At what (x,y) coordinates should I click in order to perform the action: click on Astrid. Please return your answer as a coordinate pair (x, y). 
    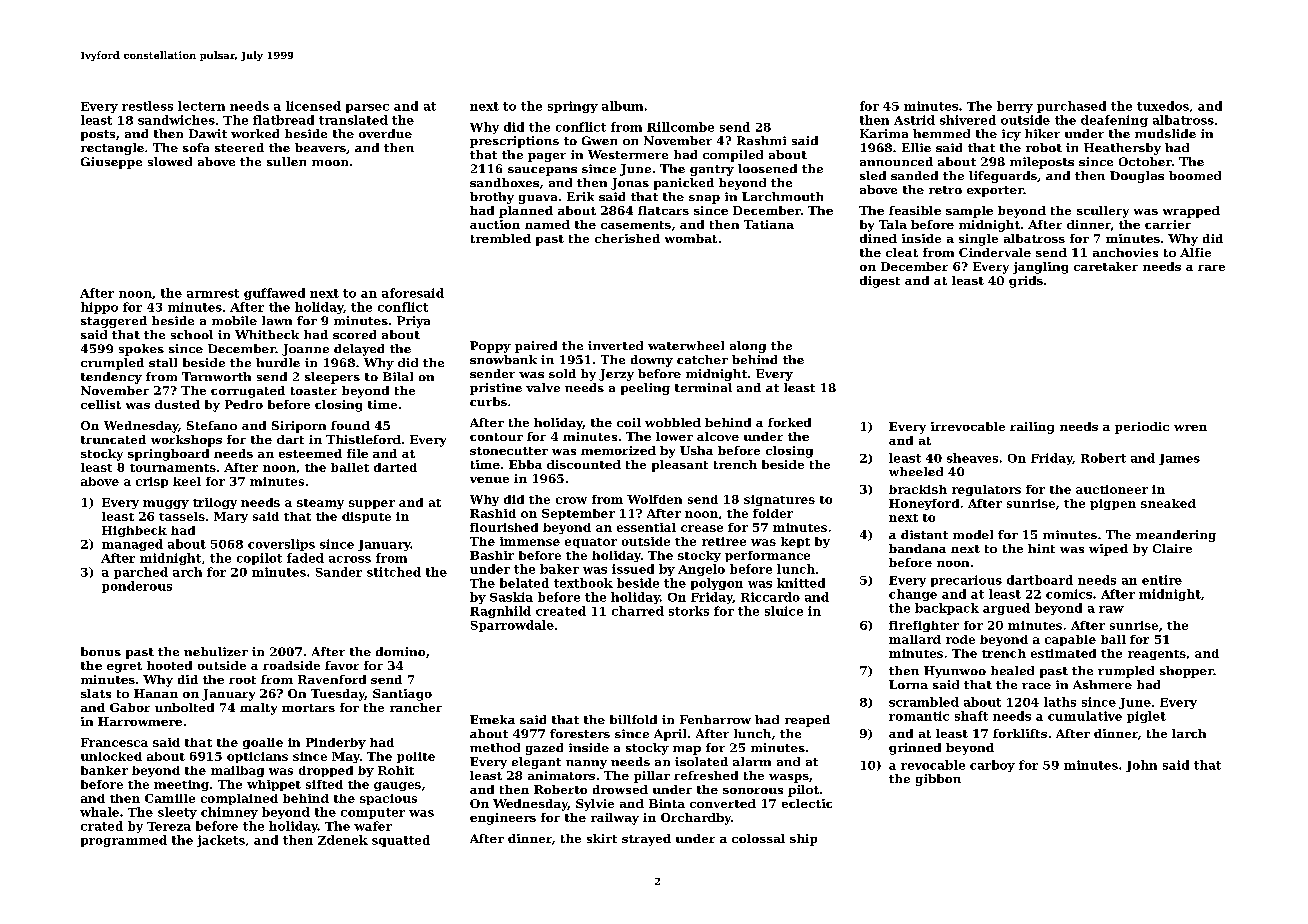
    Looking at the image, I should click on (914, 120).
